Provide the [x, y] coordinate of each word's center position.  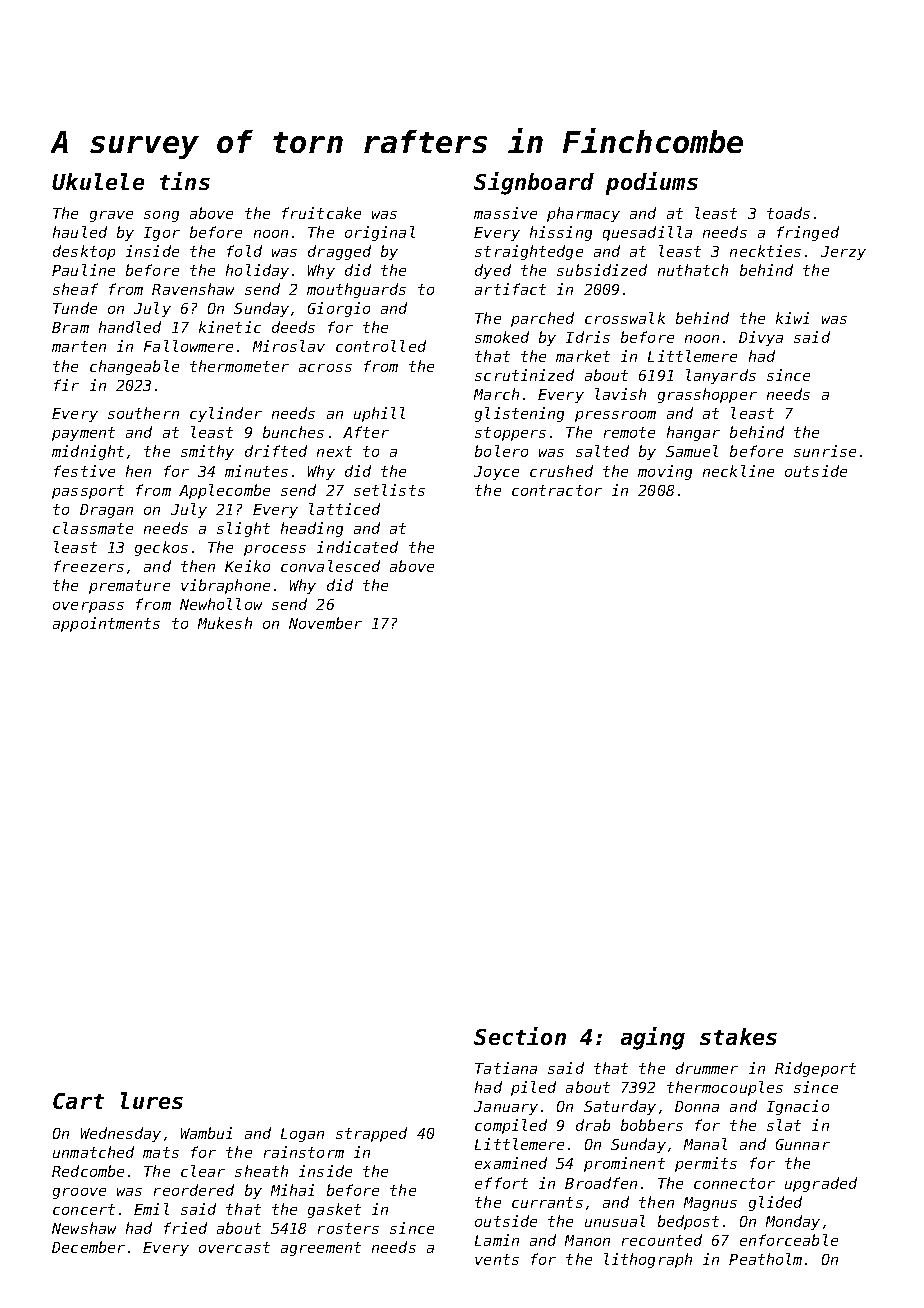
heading [312, 529]
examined [511, 1163]
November [325, 623]
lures [152, 1100]
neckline [738, 471]
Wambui [206, 1133]
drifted [276, 451]
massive [505, 213]
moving [665, 472]
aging [653, 1038]
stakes [738, 1036]
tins [185, 181]
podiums [652, 183]
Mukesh [225, 623]
